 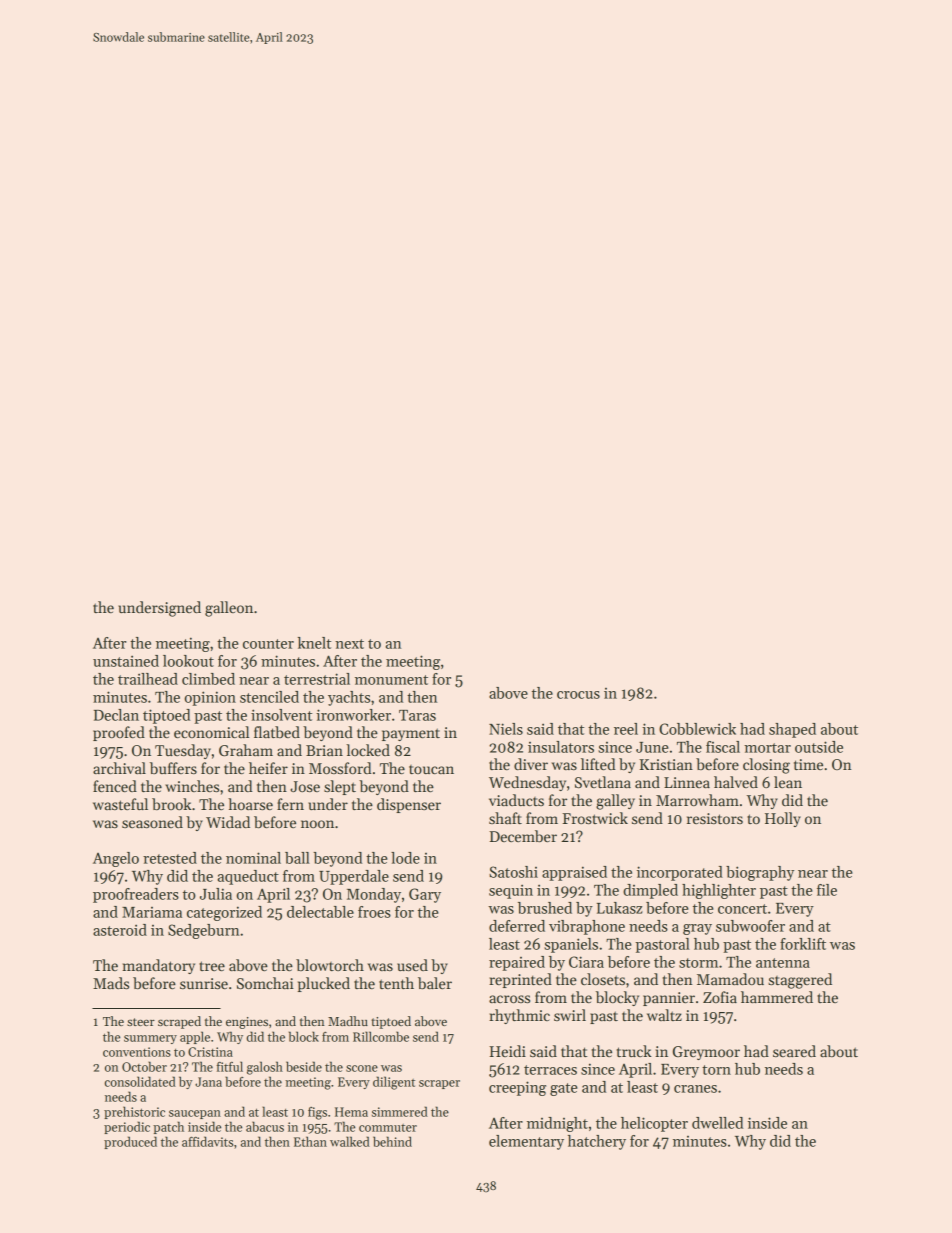 What do you see at coordinates (381, 1036) in the document?
I see `Rillcombe` at bounding box center [381, 1036].
